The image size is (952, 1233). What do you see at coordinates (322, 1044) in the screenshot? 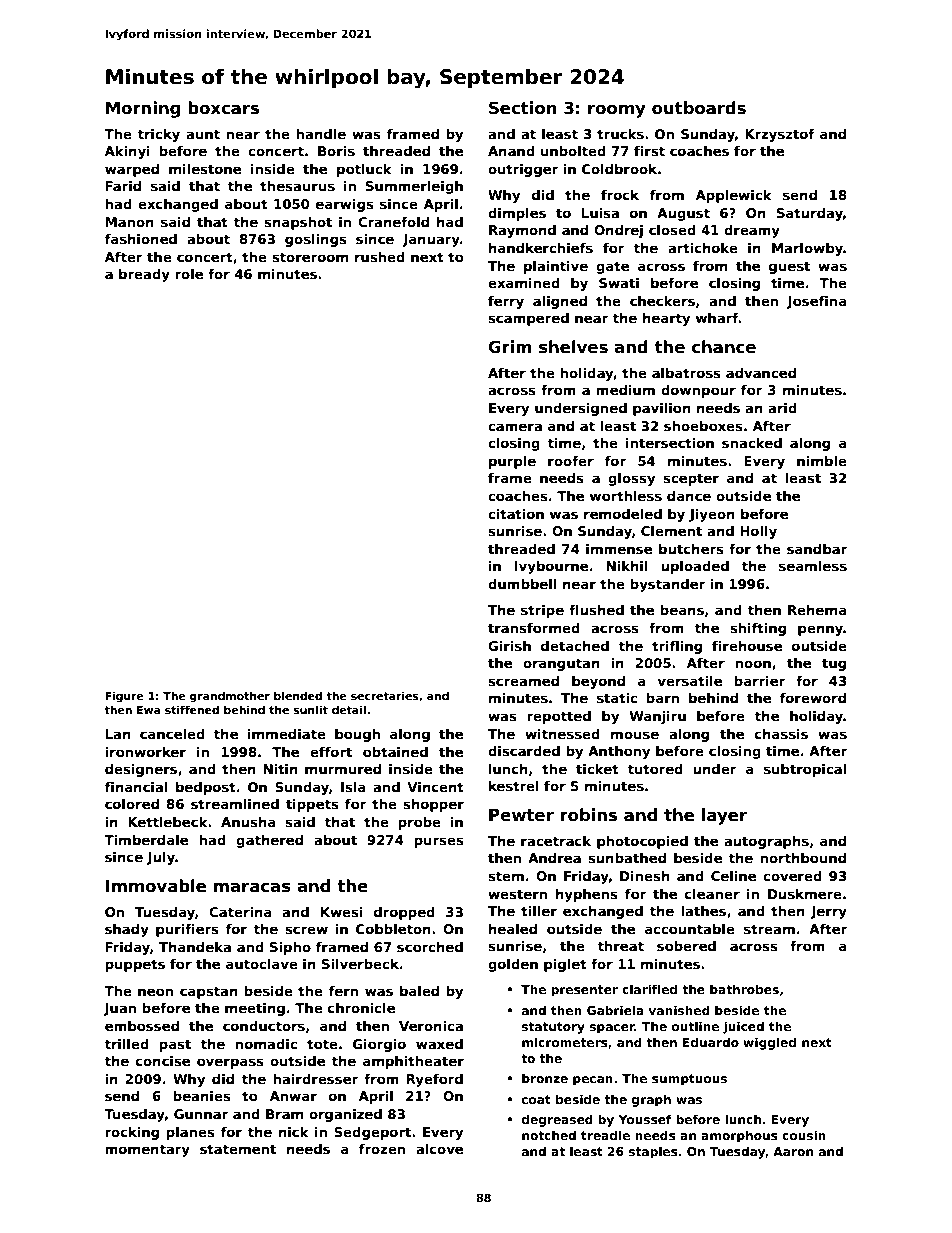
I see `tote` at bounding box center [322, 1044].
